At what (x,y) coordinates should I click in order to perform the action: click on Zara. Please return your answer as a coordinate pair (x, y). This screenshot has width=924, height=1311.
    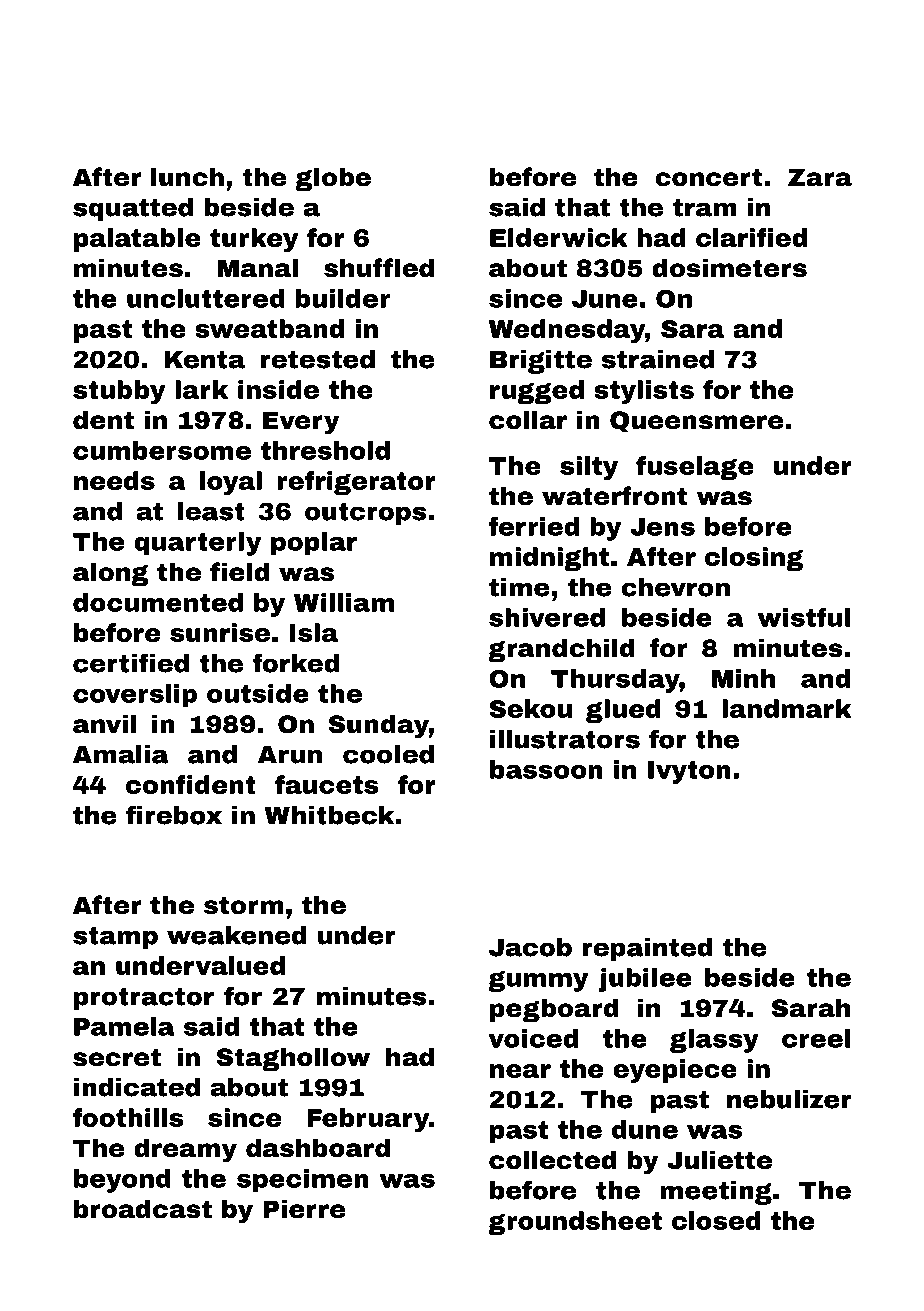
    Looking at the image, I should click on (820, 177).
